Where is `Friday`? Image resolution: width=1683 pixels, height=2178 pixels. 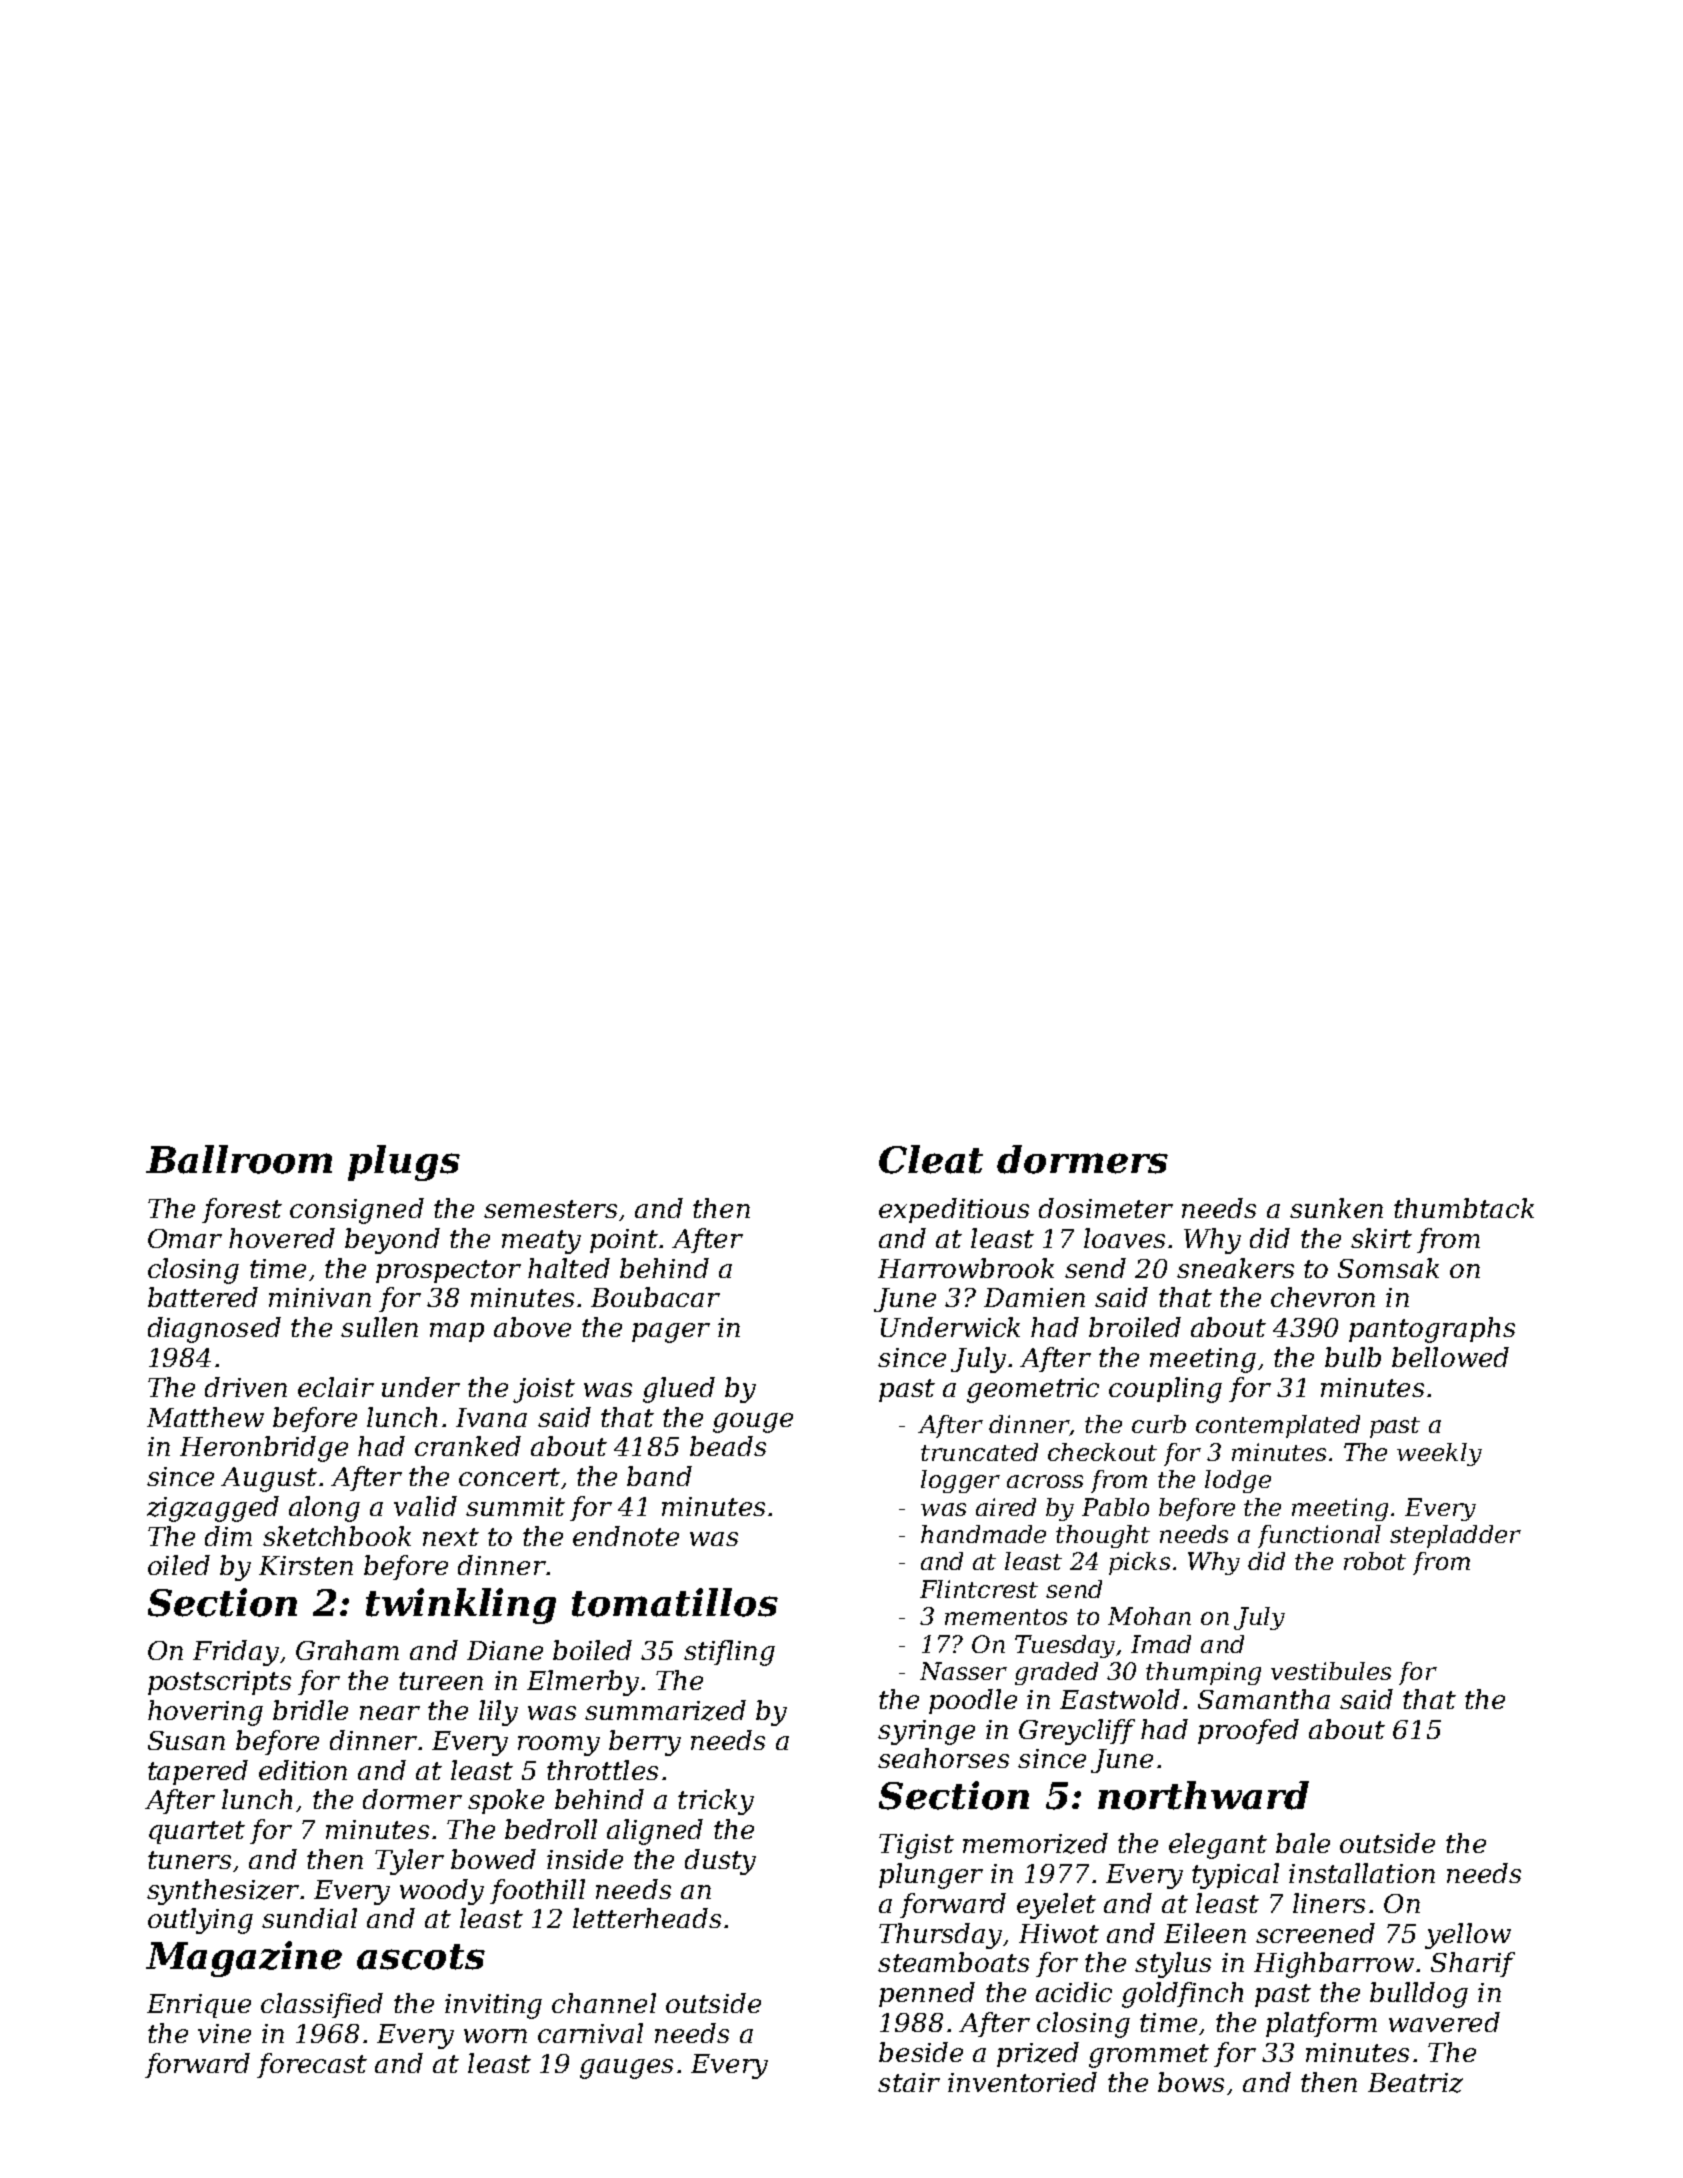 Friday is located at coordinates (236, 1653).
